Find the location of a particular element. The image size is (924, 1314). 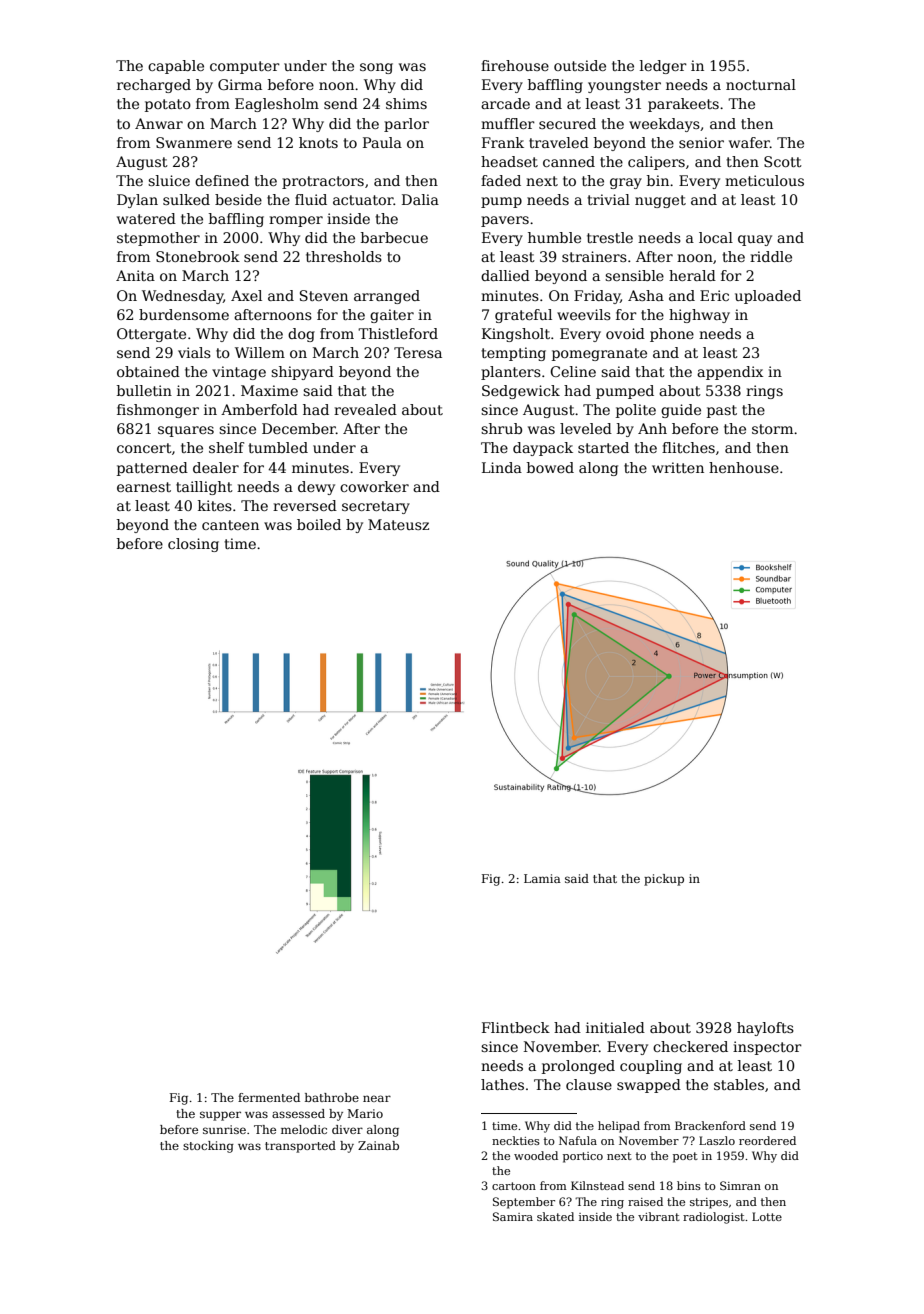

Lamia is located at coordinates (542, 878).
